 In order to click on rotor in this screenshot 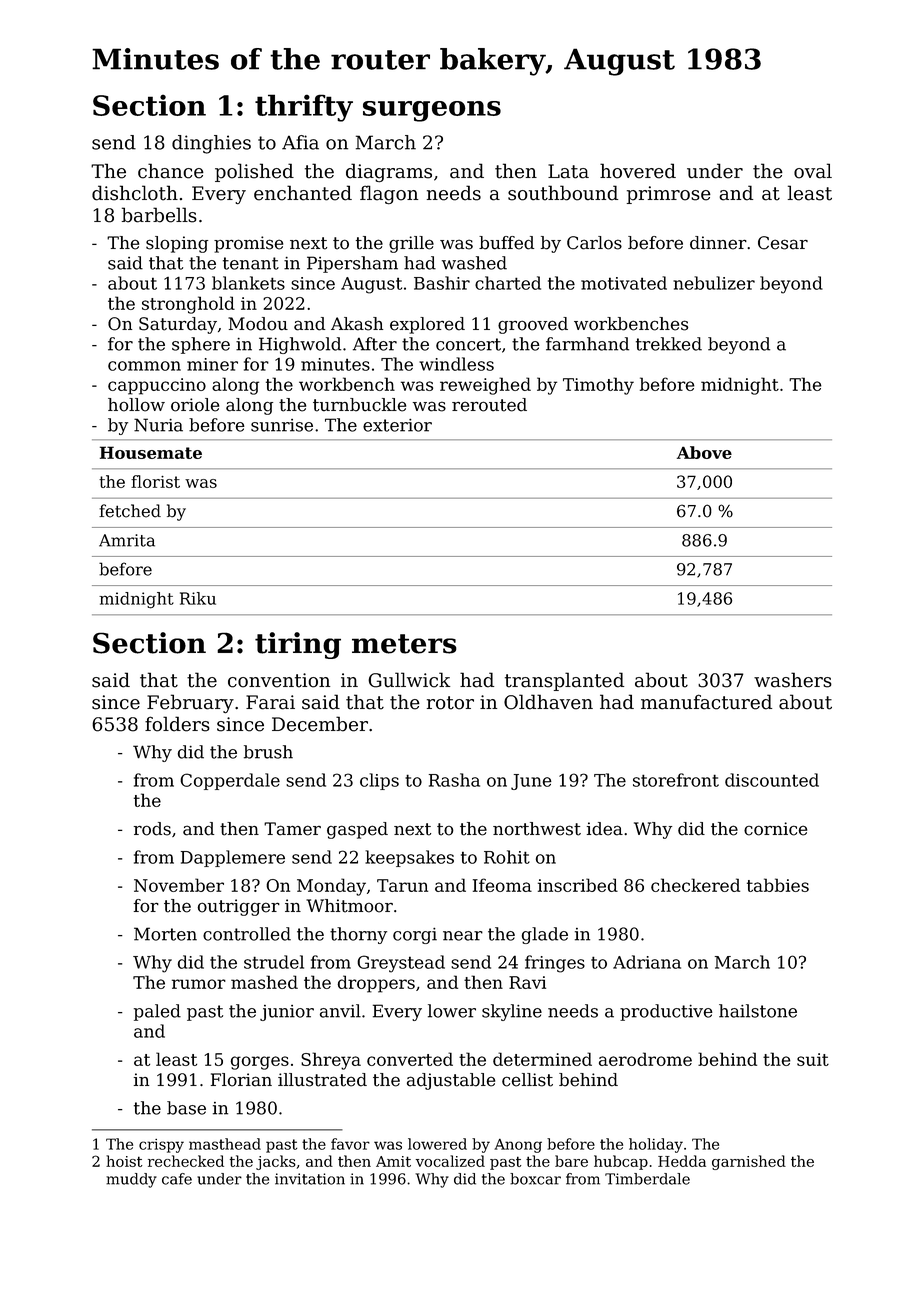, I will do `click(450, 703)`.
